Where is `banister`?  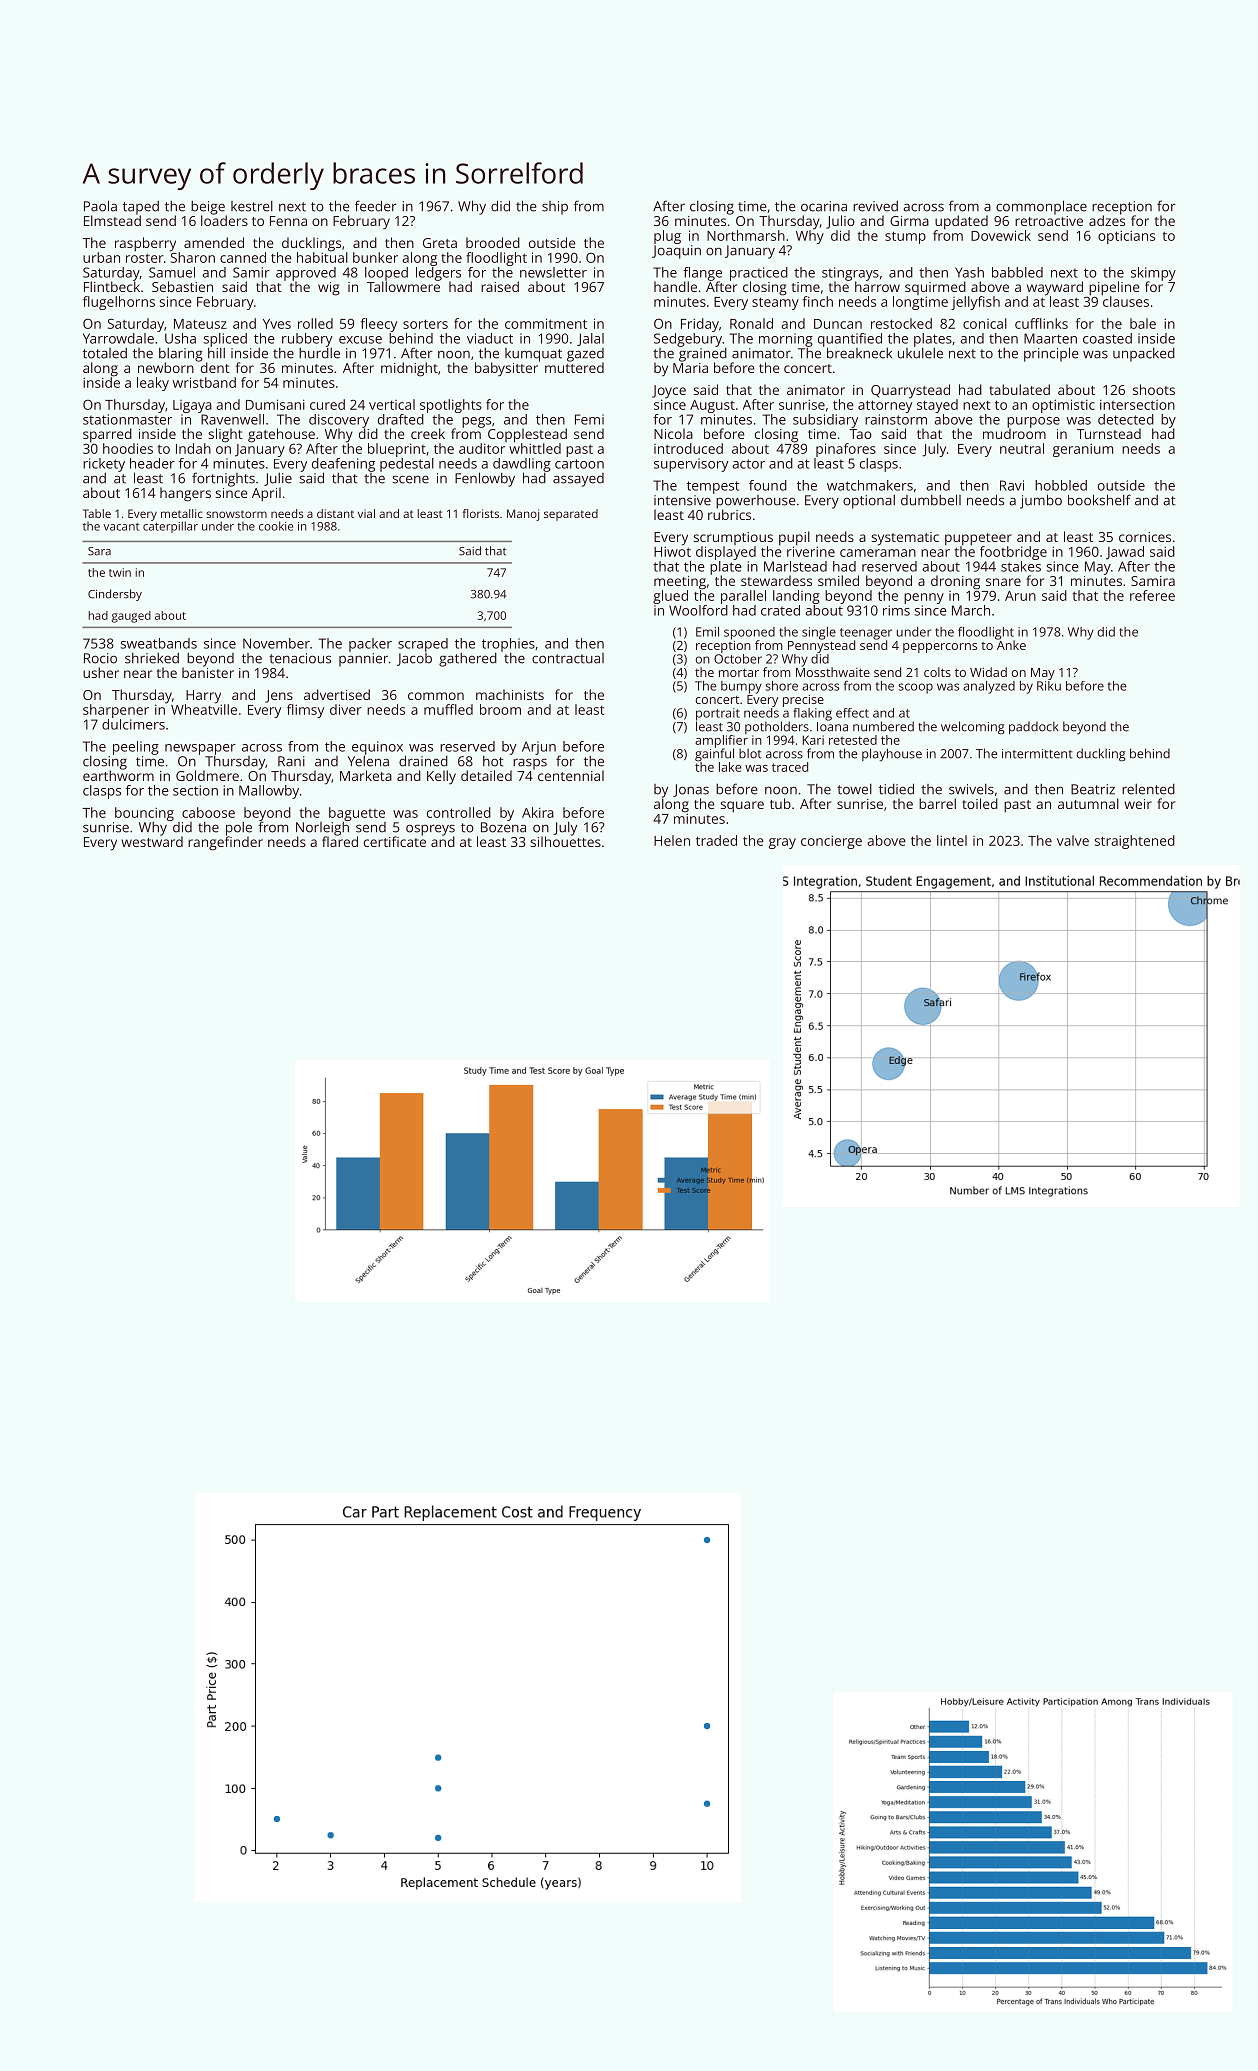 banister is located at coordinates (208, 672).
